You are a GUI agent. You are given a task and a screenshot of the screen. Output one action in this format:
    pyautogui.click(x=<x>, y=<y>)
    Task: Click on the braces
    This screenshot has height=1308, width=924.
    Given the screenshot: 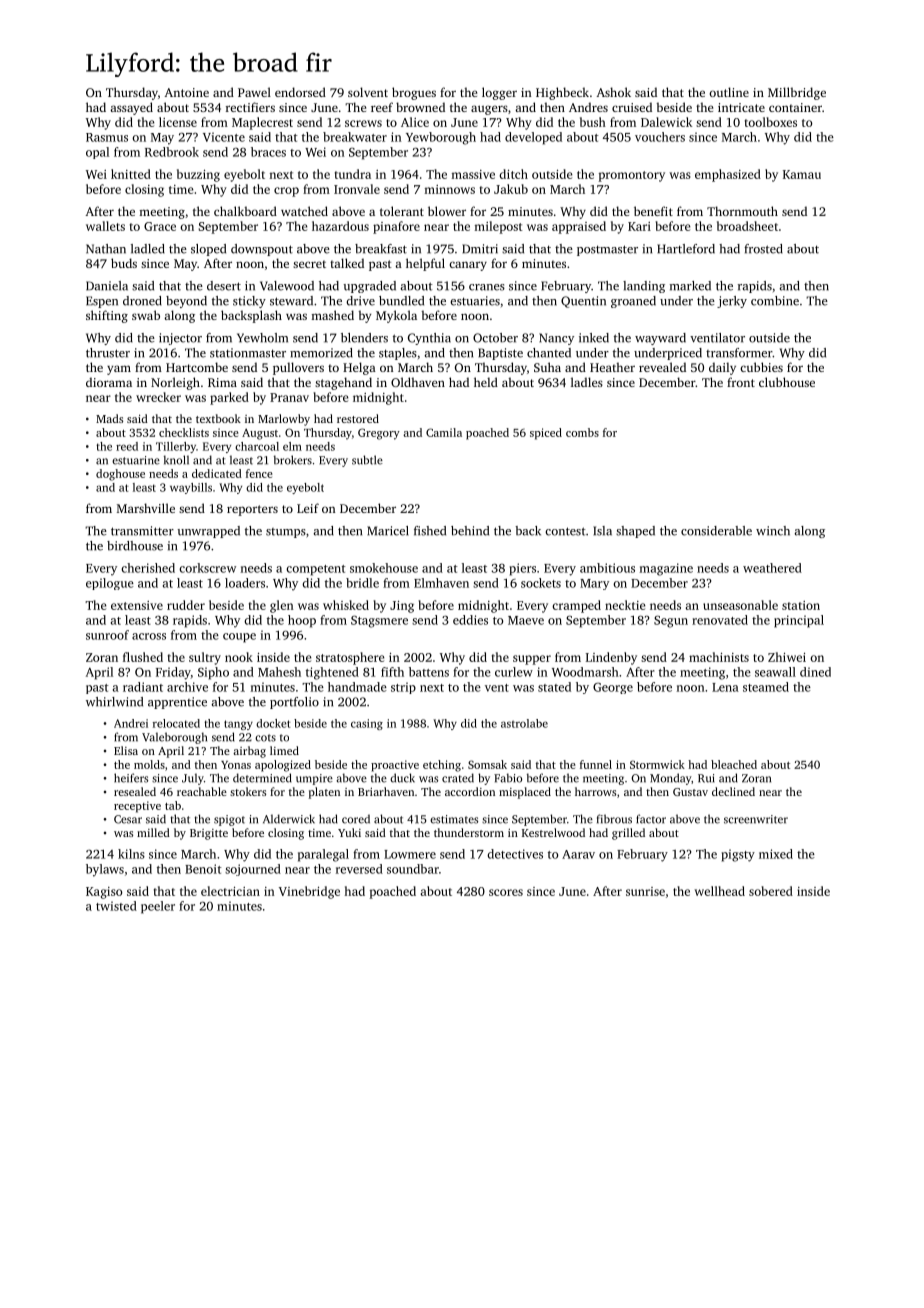 What is the action you would take?
    pyautogui.click(x=268, y=152)
